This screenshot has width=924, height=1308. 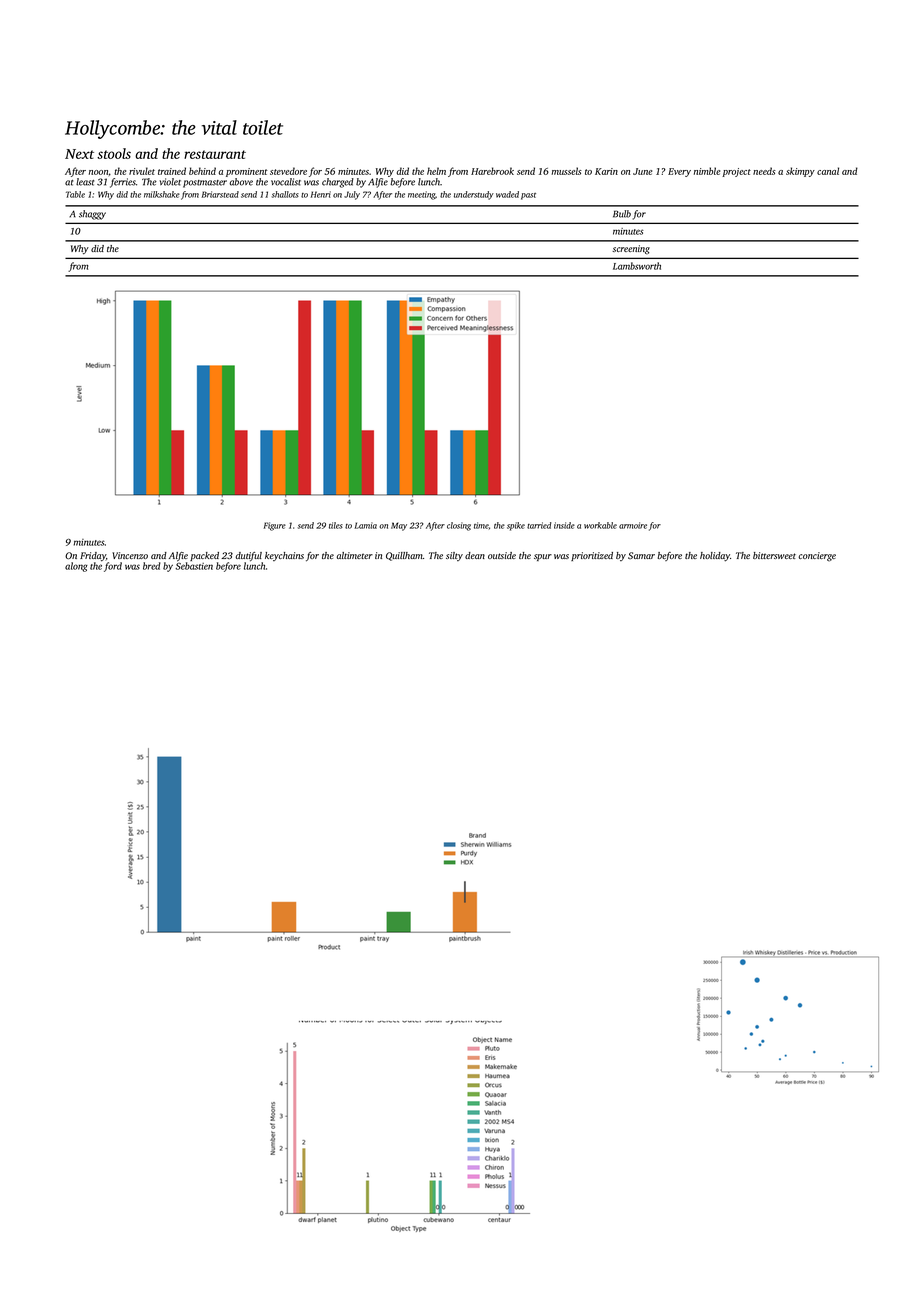 I want to click on above, so click(x=241, y=182).
